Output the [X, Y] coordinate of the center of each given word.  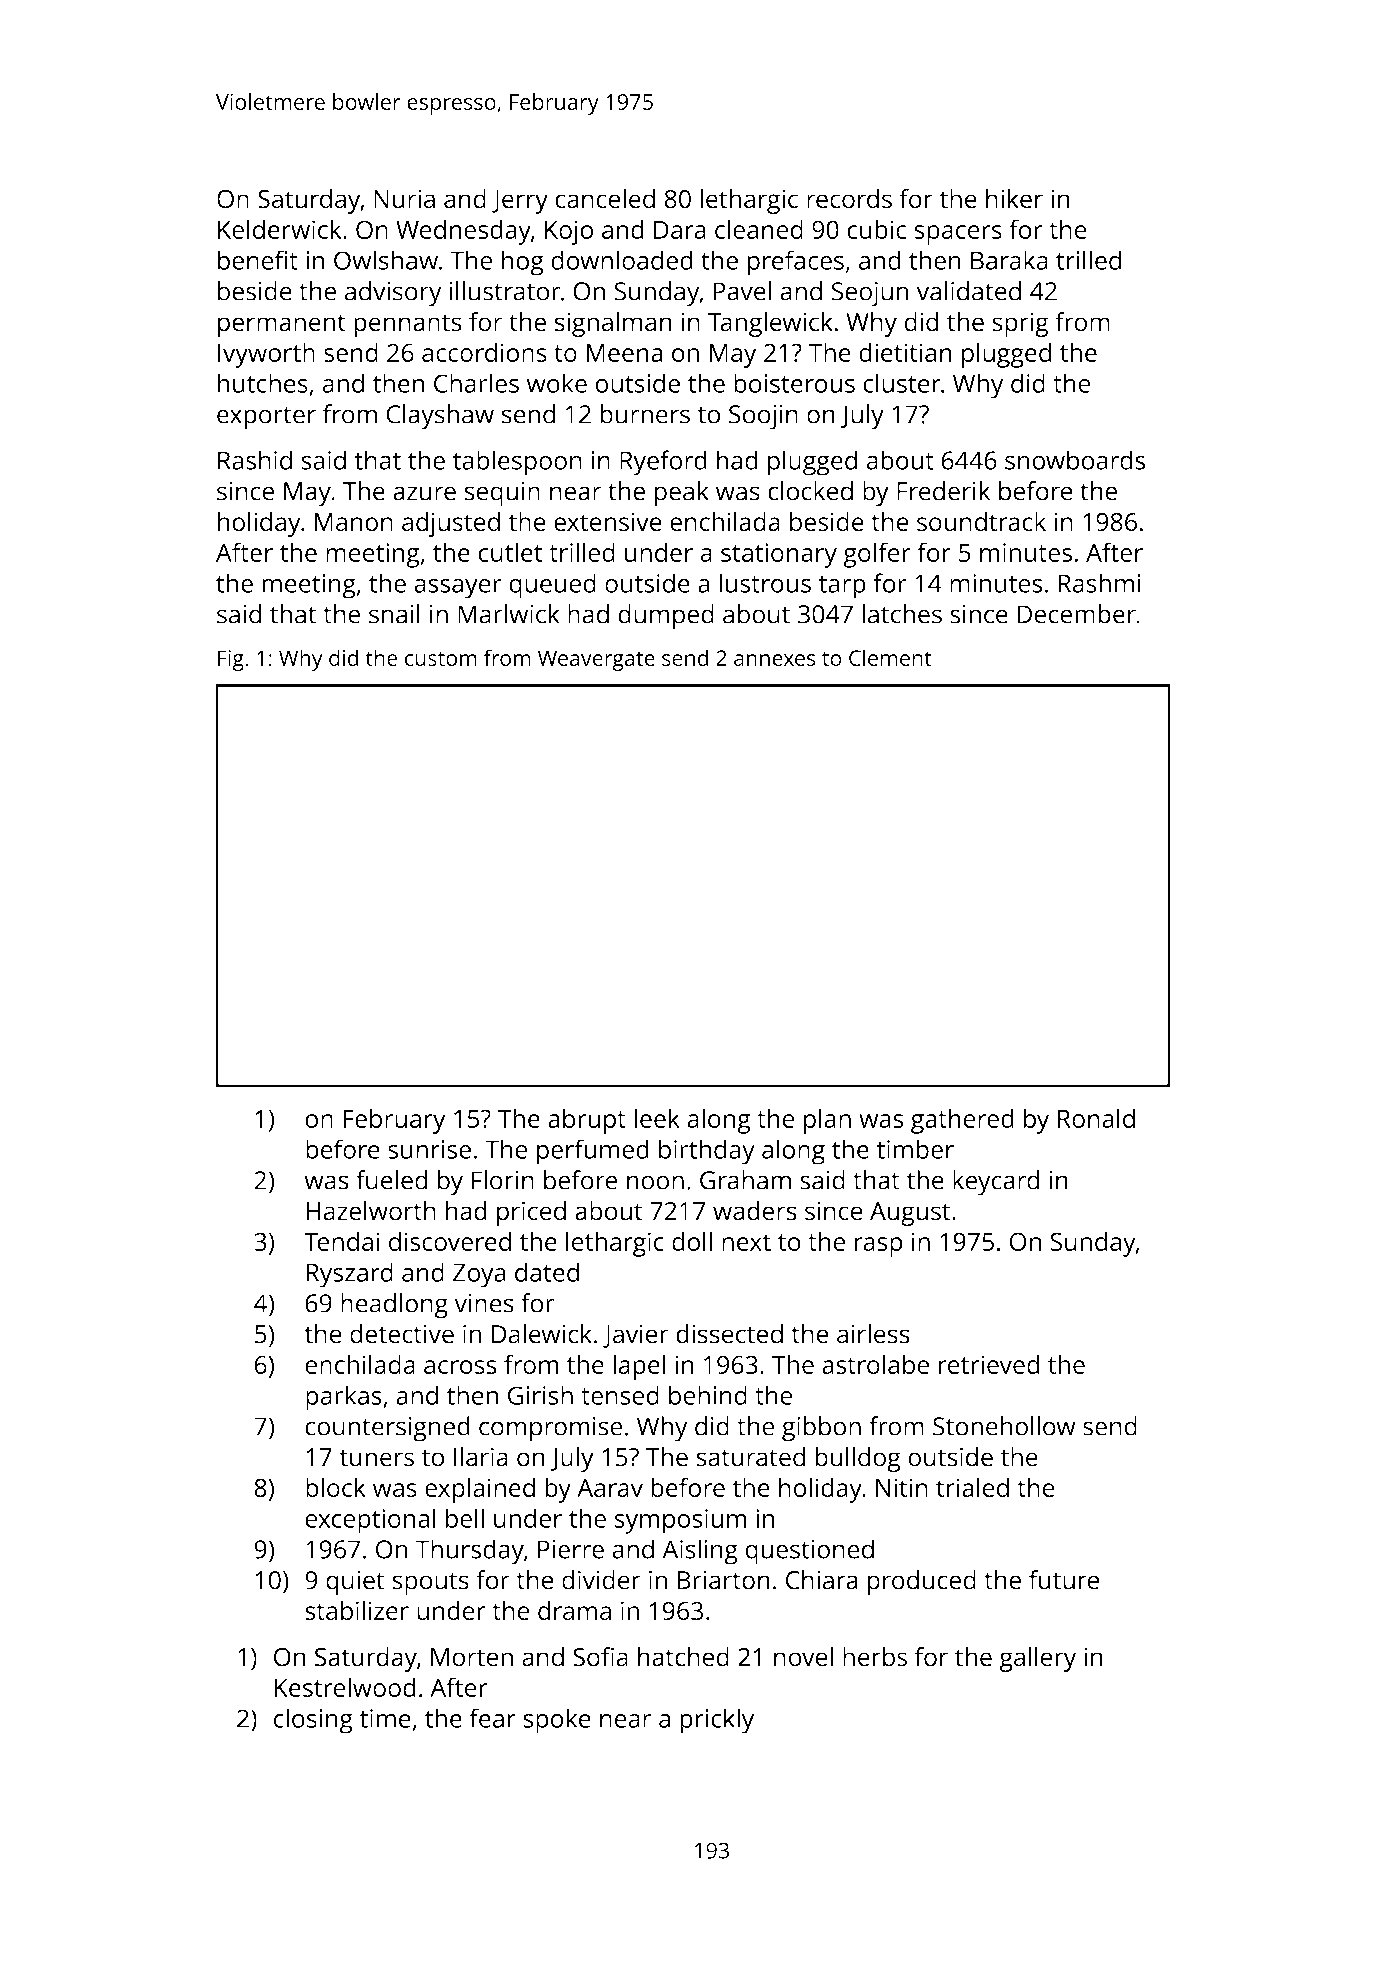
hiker [1014, 199]
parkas [344, 1398]
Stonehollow [1004, 1426]
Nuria [404, 199]
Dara [680, 230]
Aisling [700, 1552]
